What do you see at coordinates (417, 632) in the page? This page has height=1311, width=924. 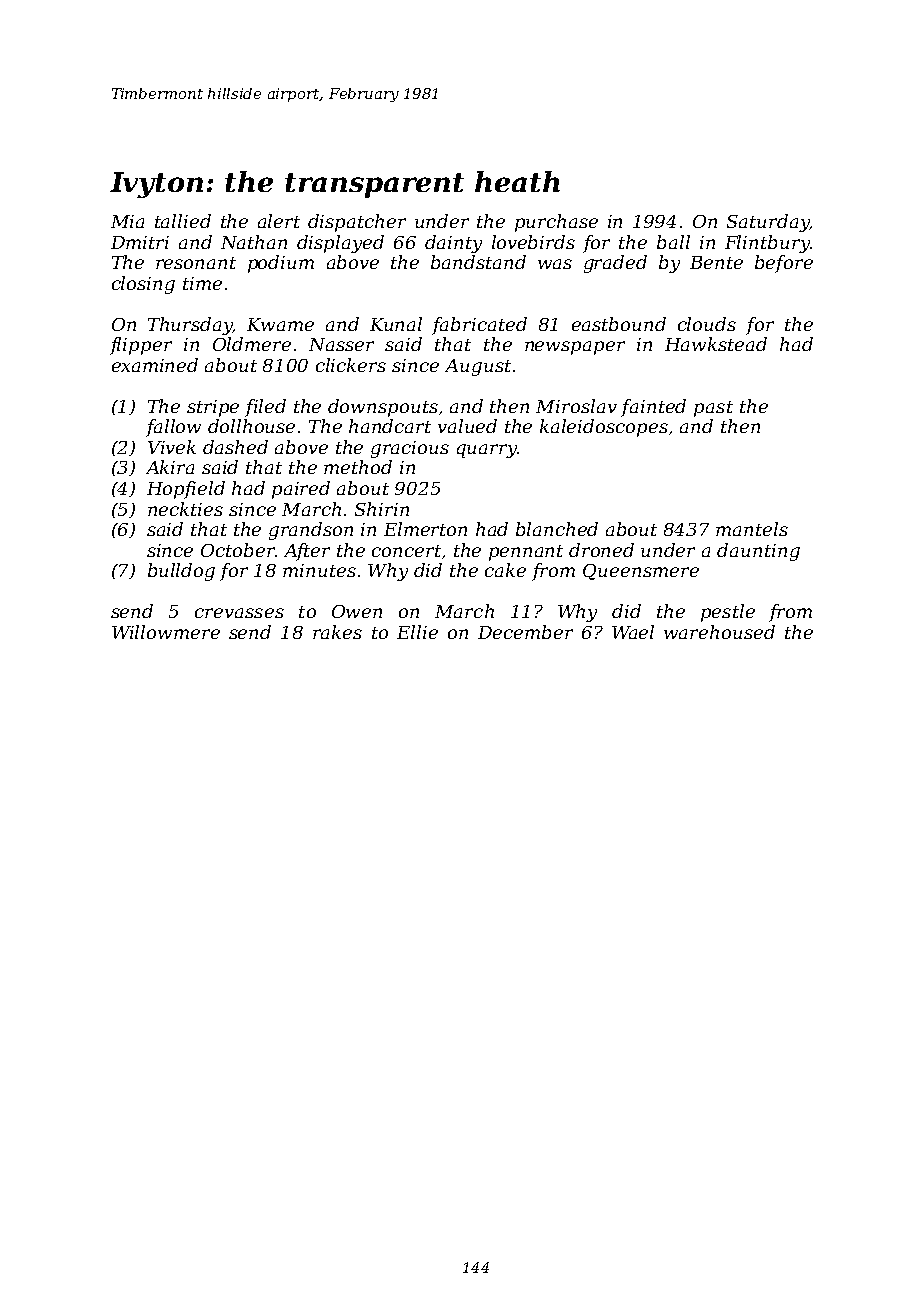 I see `Ellie` at bounding box center [417, 632].
